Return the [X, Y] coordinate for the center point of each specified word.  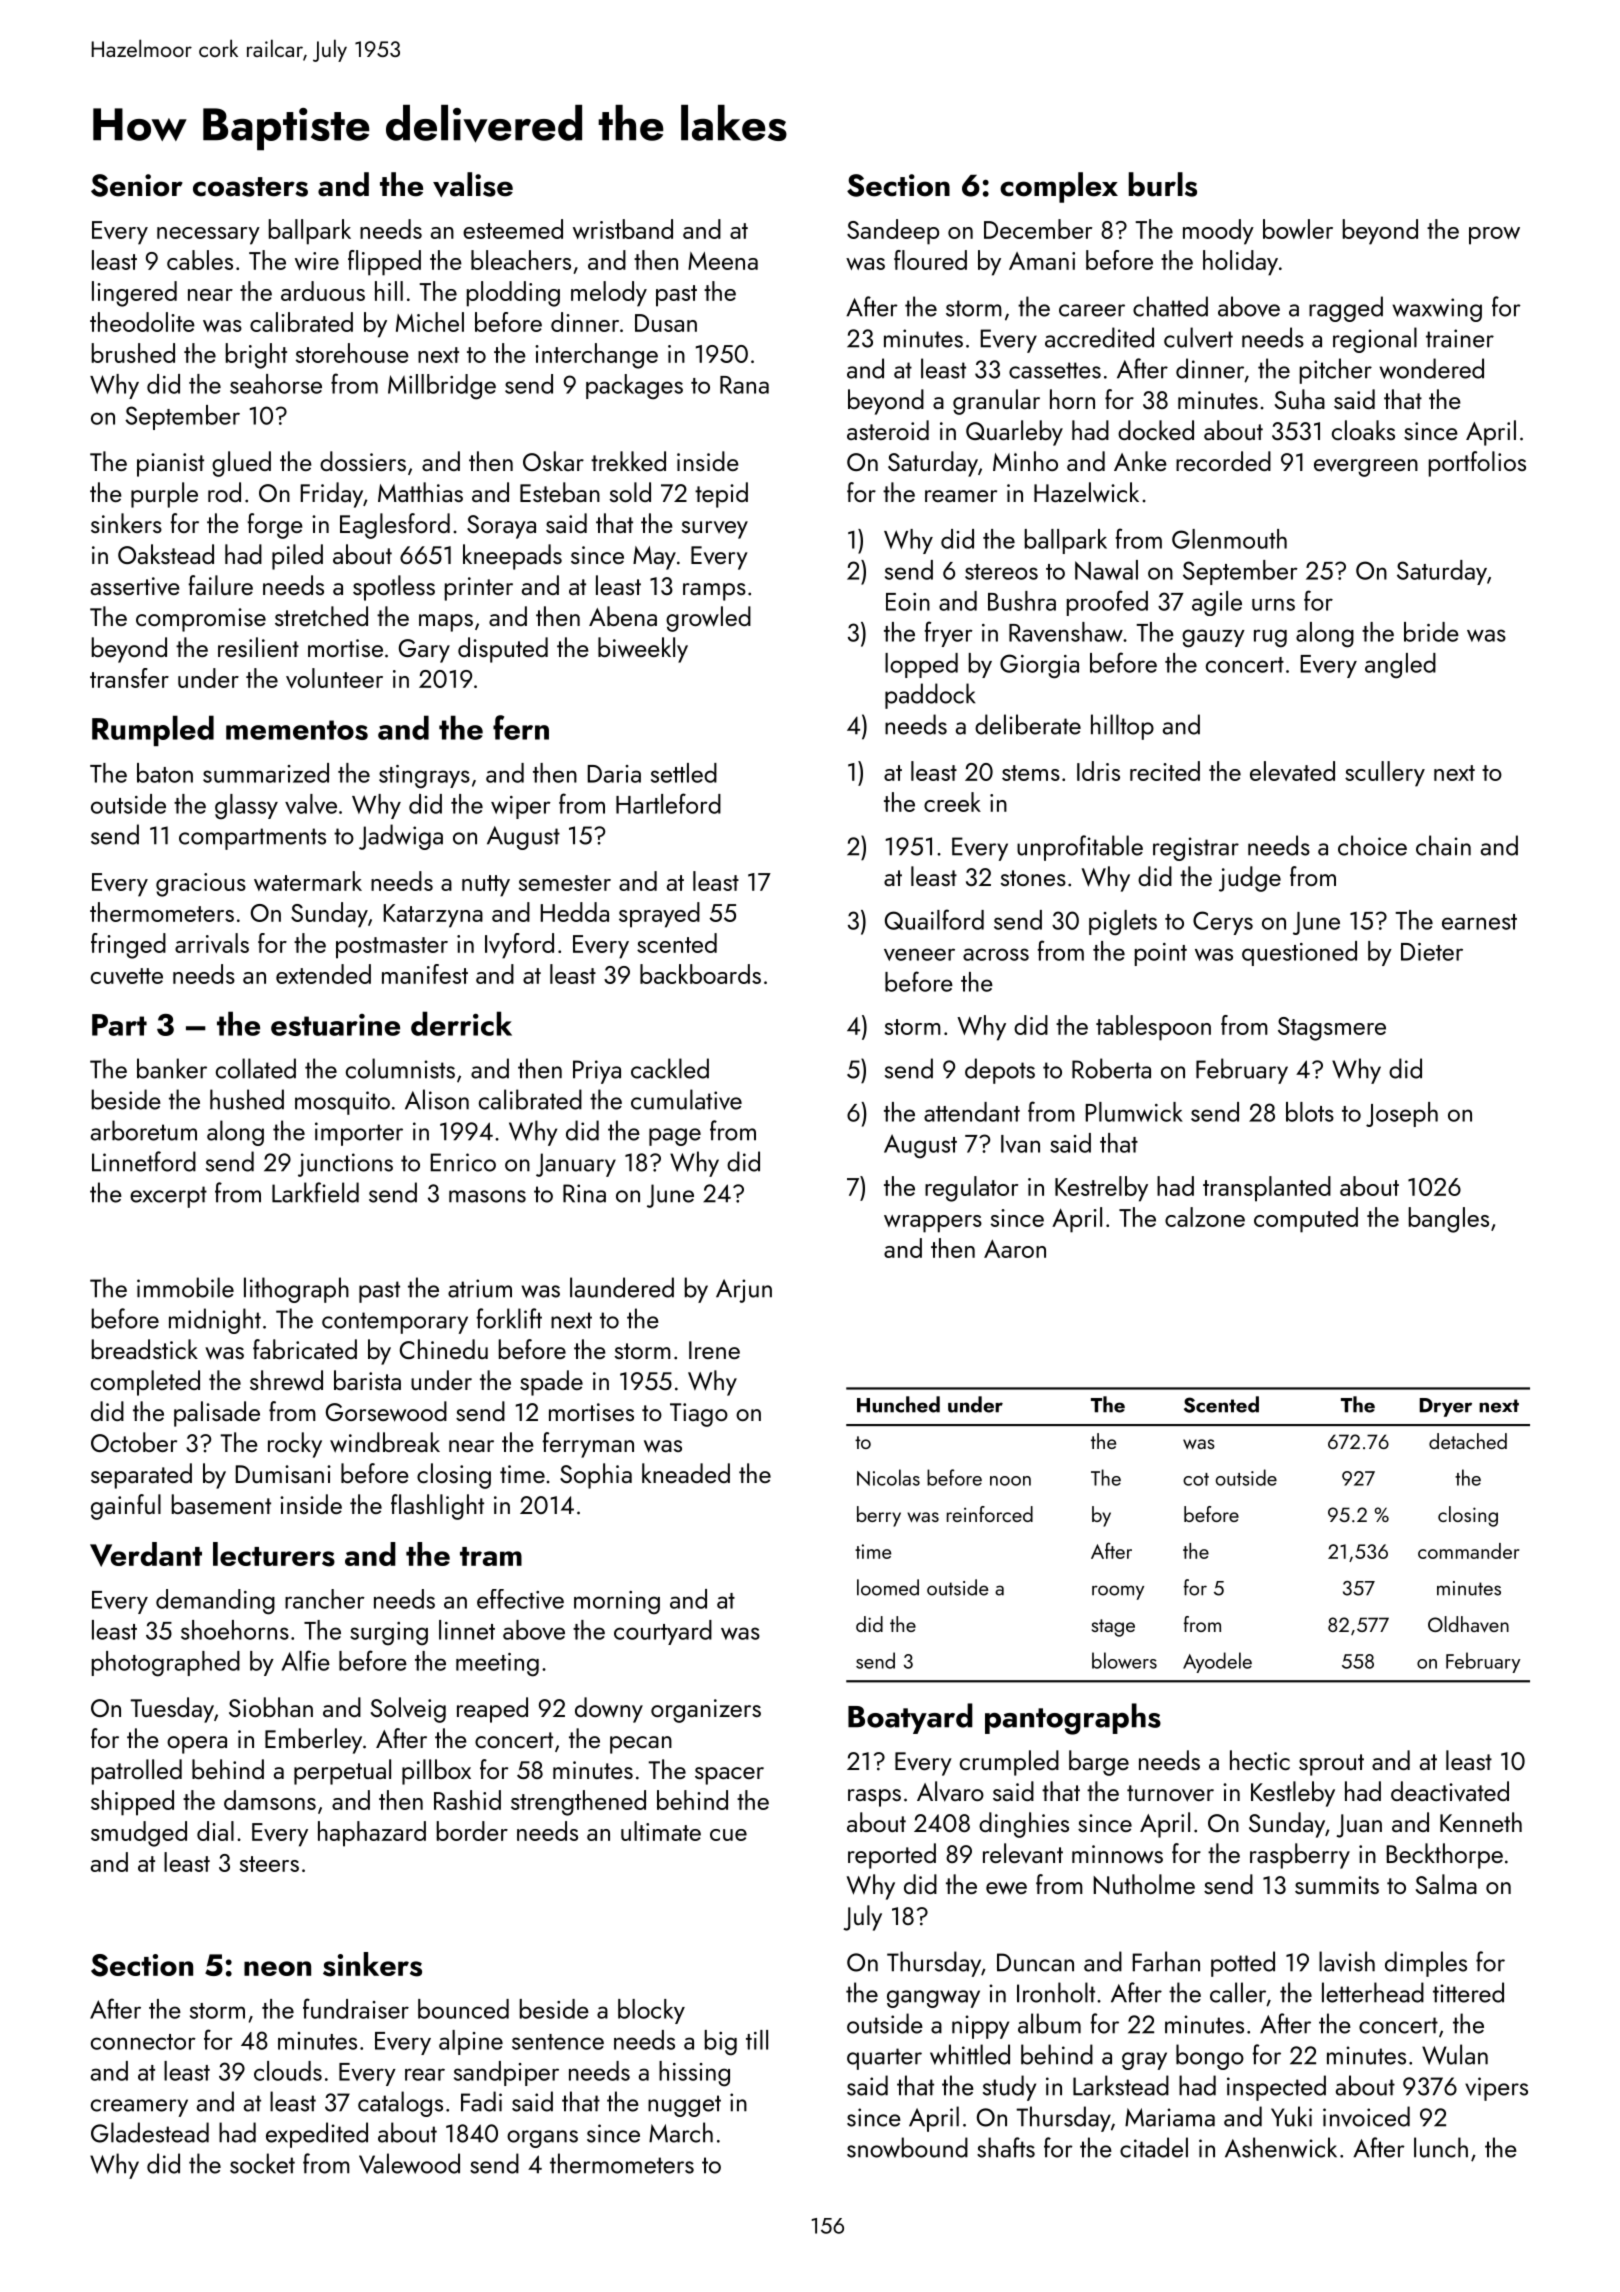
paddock [930, 696]
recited [1165, 771]
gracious [201, 885]
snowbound [907, 2147]
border [472, 1831]
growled [708, 619]
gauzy [1213, 638]
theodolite [142, 322]
